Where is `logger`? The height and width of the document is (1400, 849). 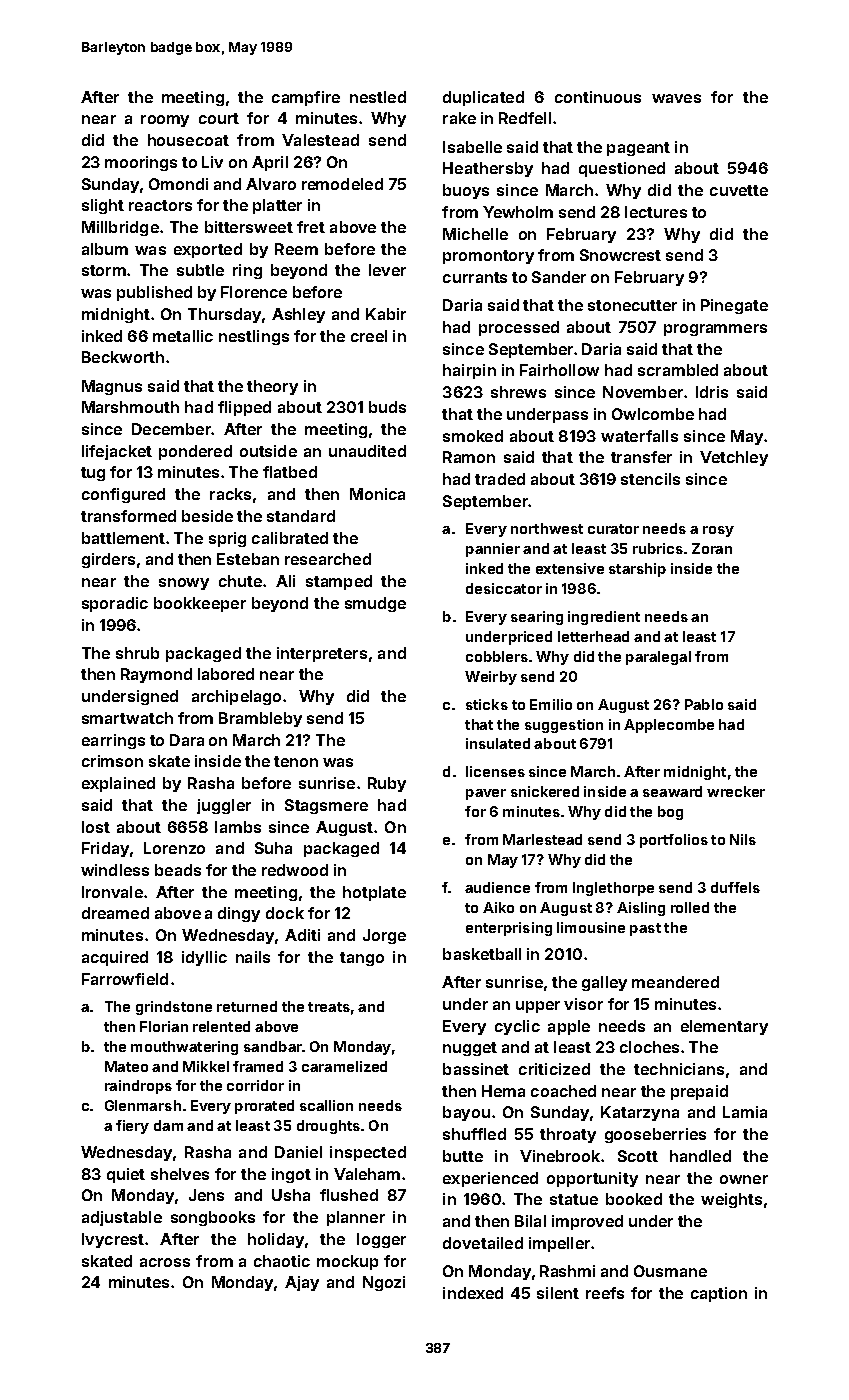
logger is located at coordinates (381, 1240).
